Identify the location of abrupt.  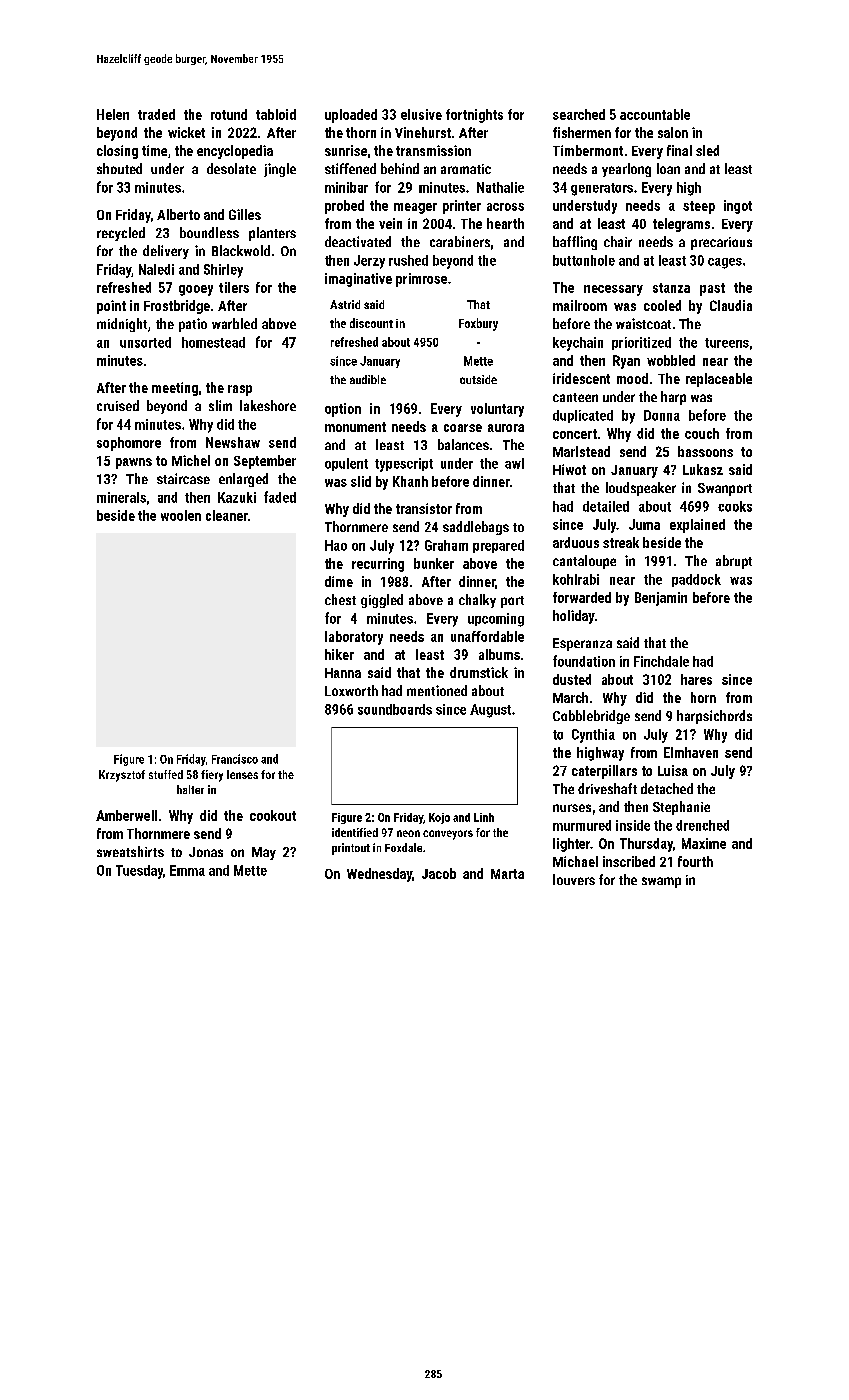
(734, 562).
